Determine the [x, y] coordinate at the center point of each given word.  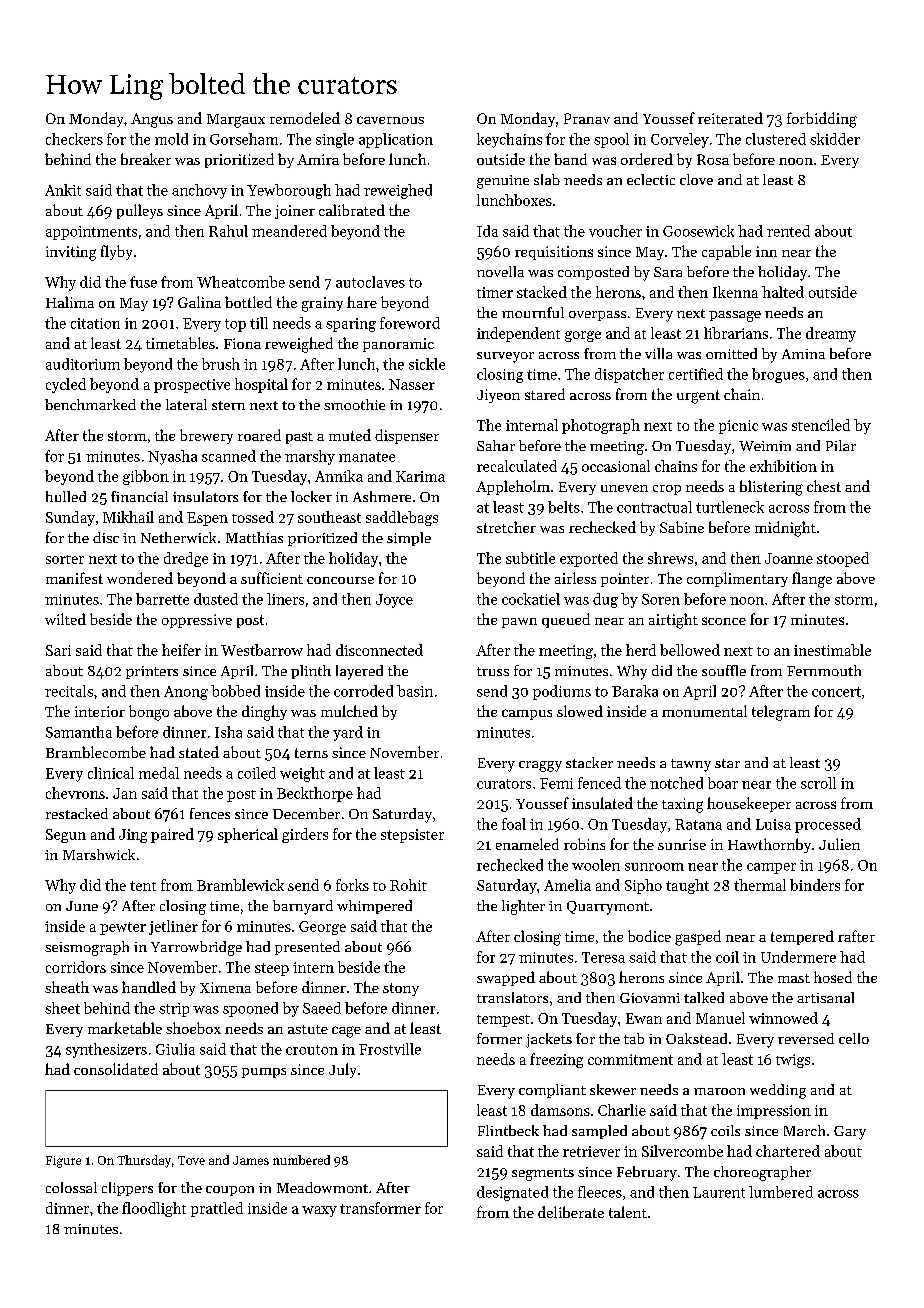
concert [836, 692]
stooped [843, 559]
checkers [74, 139]
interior [100, 711]
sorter [65, 559]
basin [415, 691]
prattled [217, 1209]
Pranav [587, 118]
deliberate [571, 1212]
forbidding [822, 120]
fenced [599, 783]
